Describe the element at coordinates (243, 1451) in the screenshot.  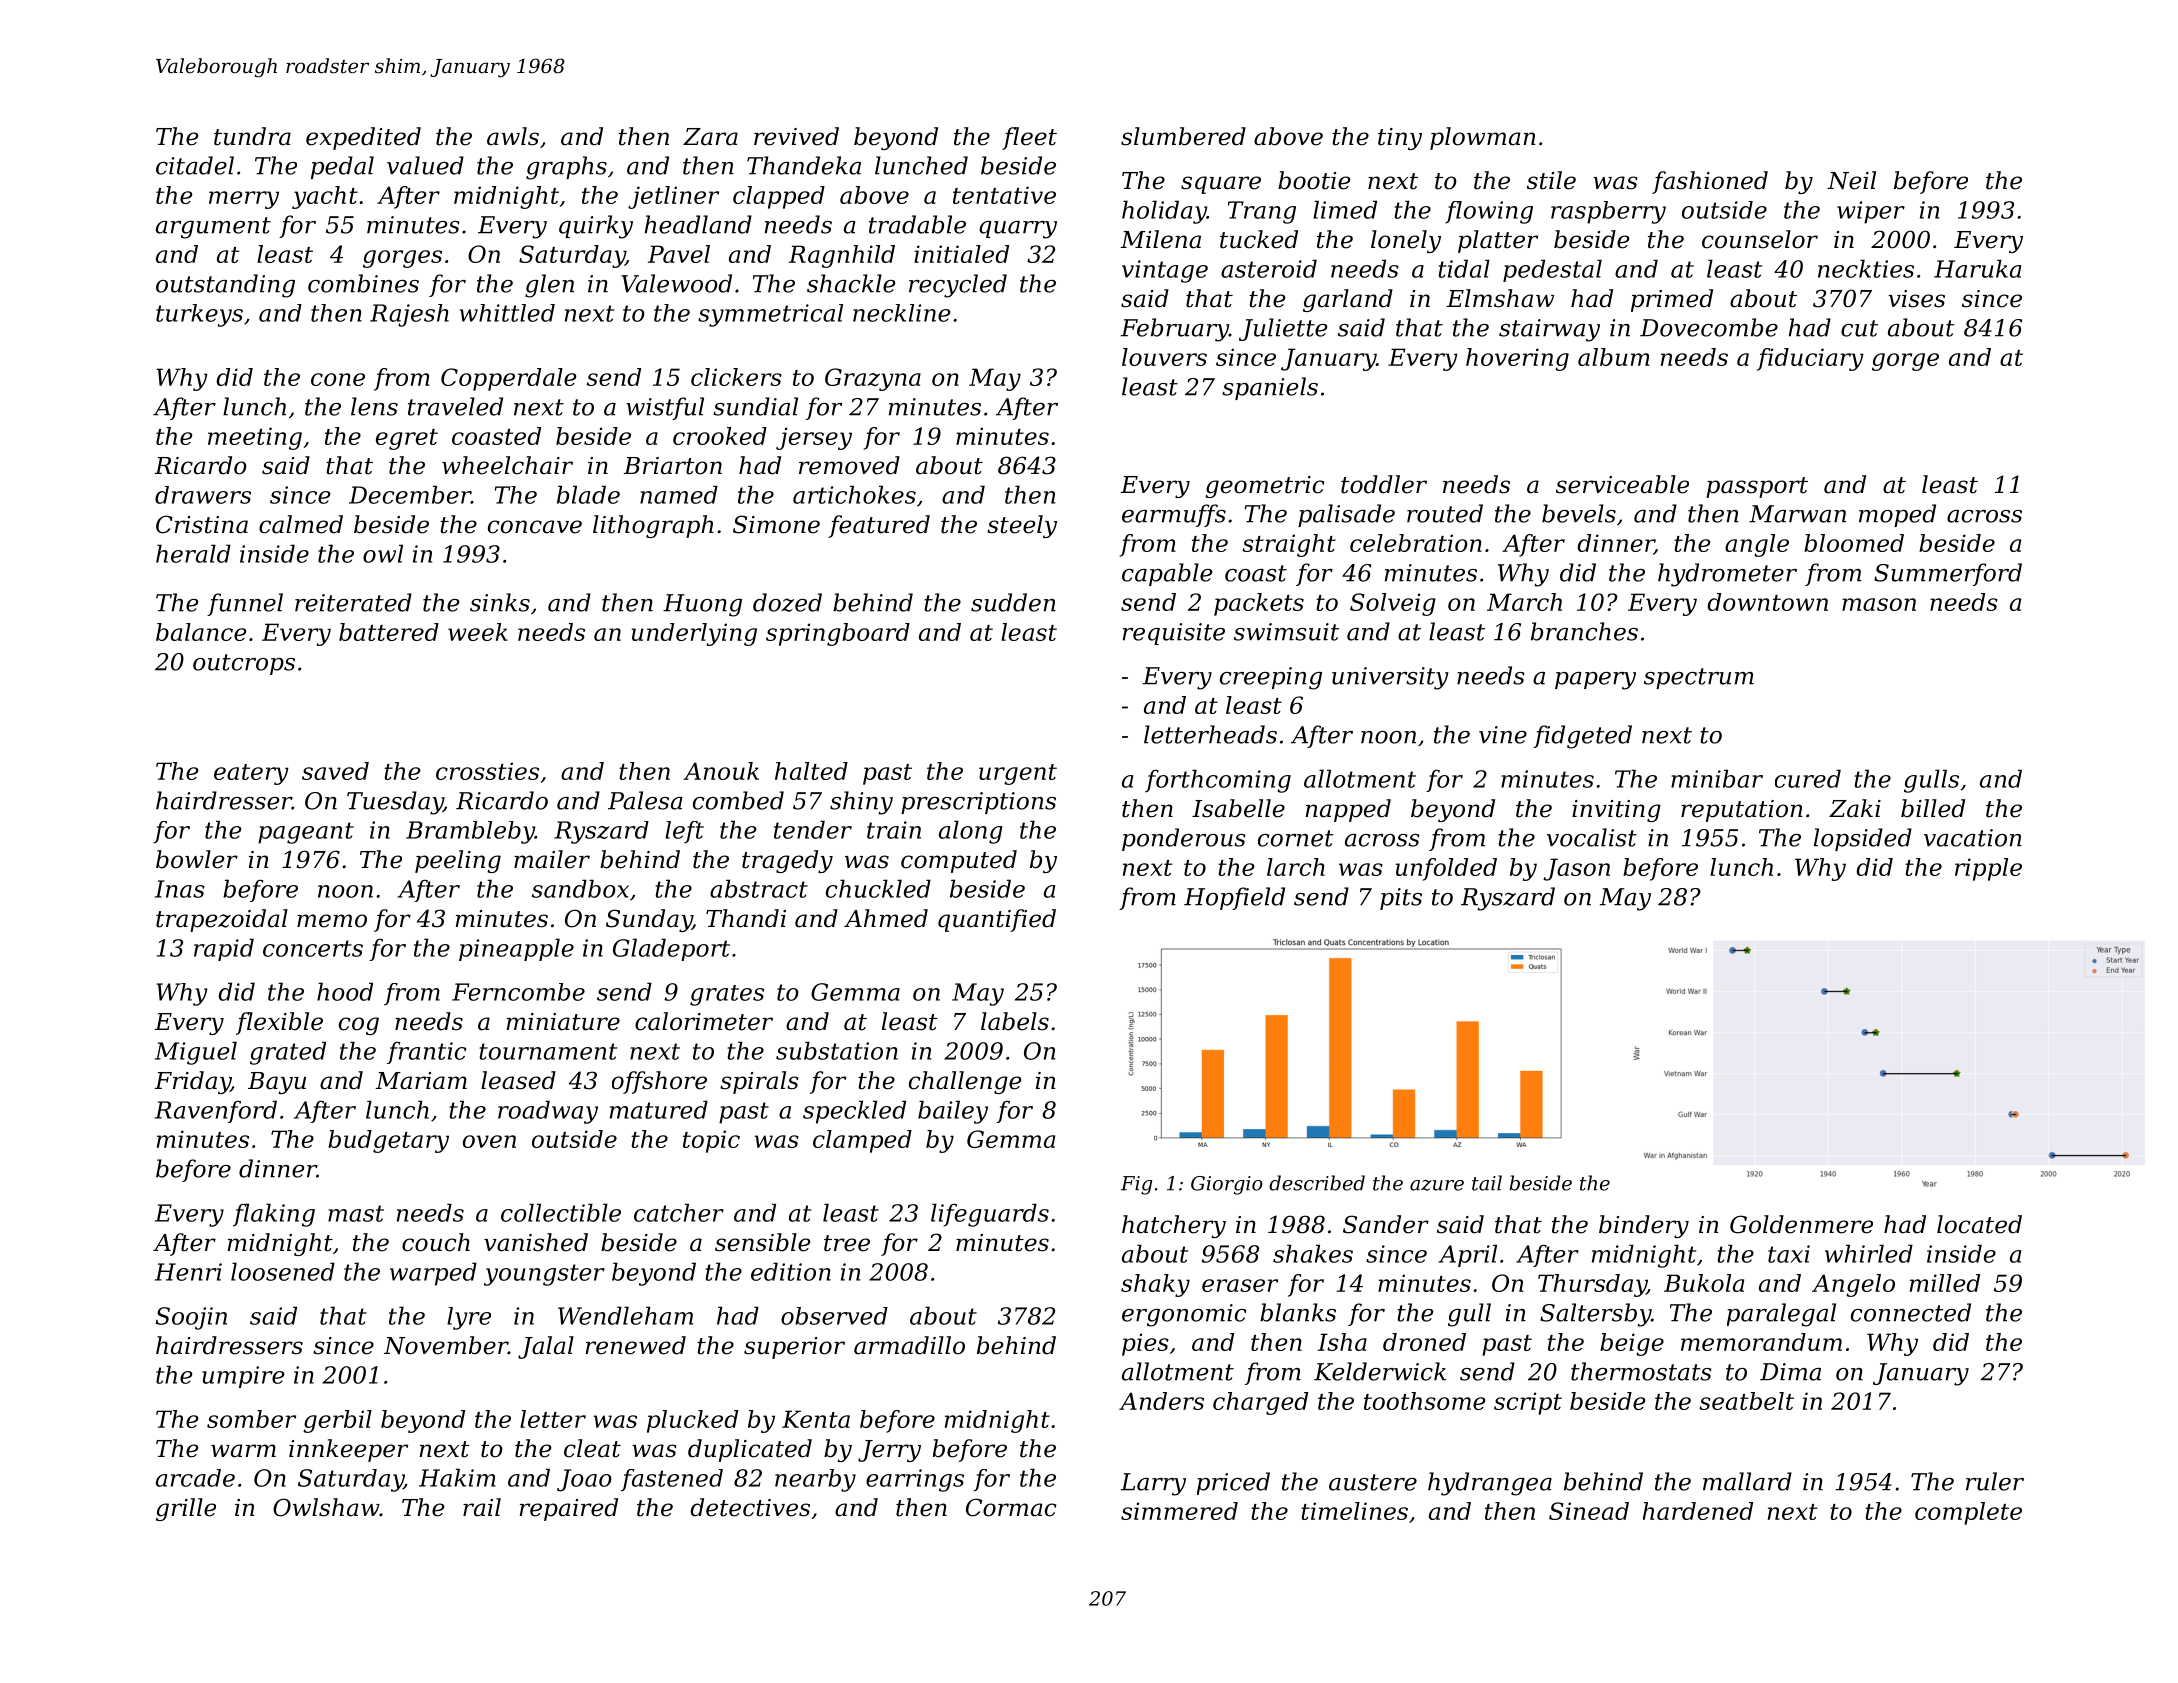
I see `warm` at that location.
